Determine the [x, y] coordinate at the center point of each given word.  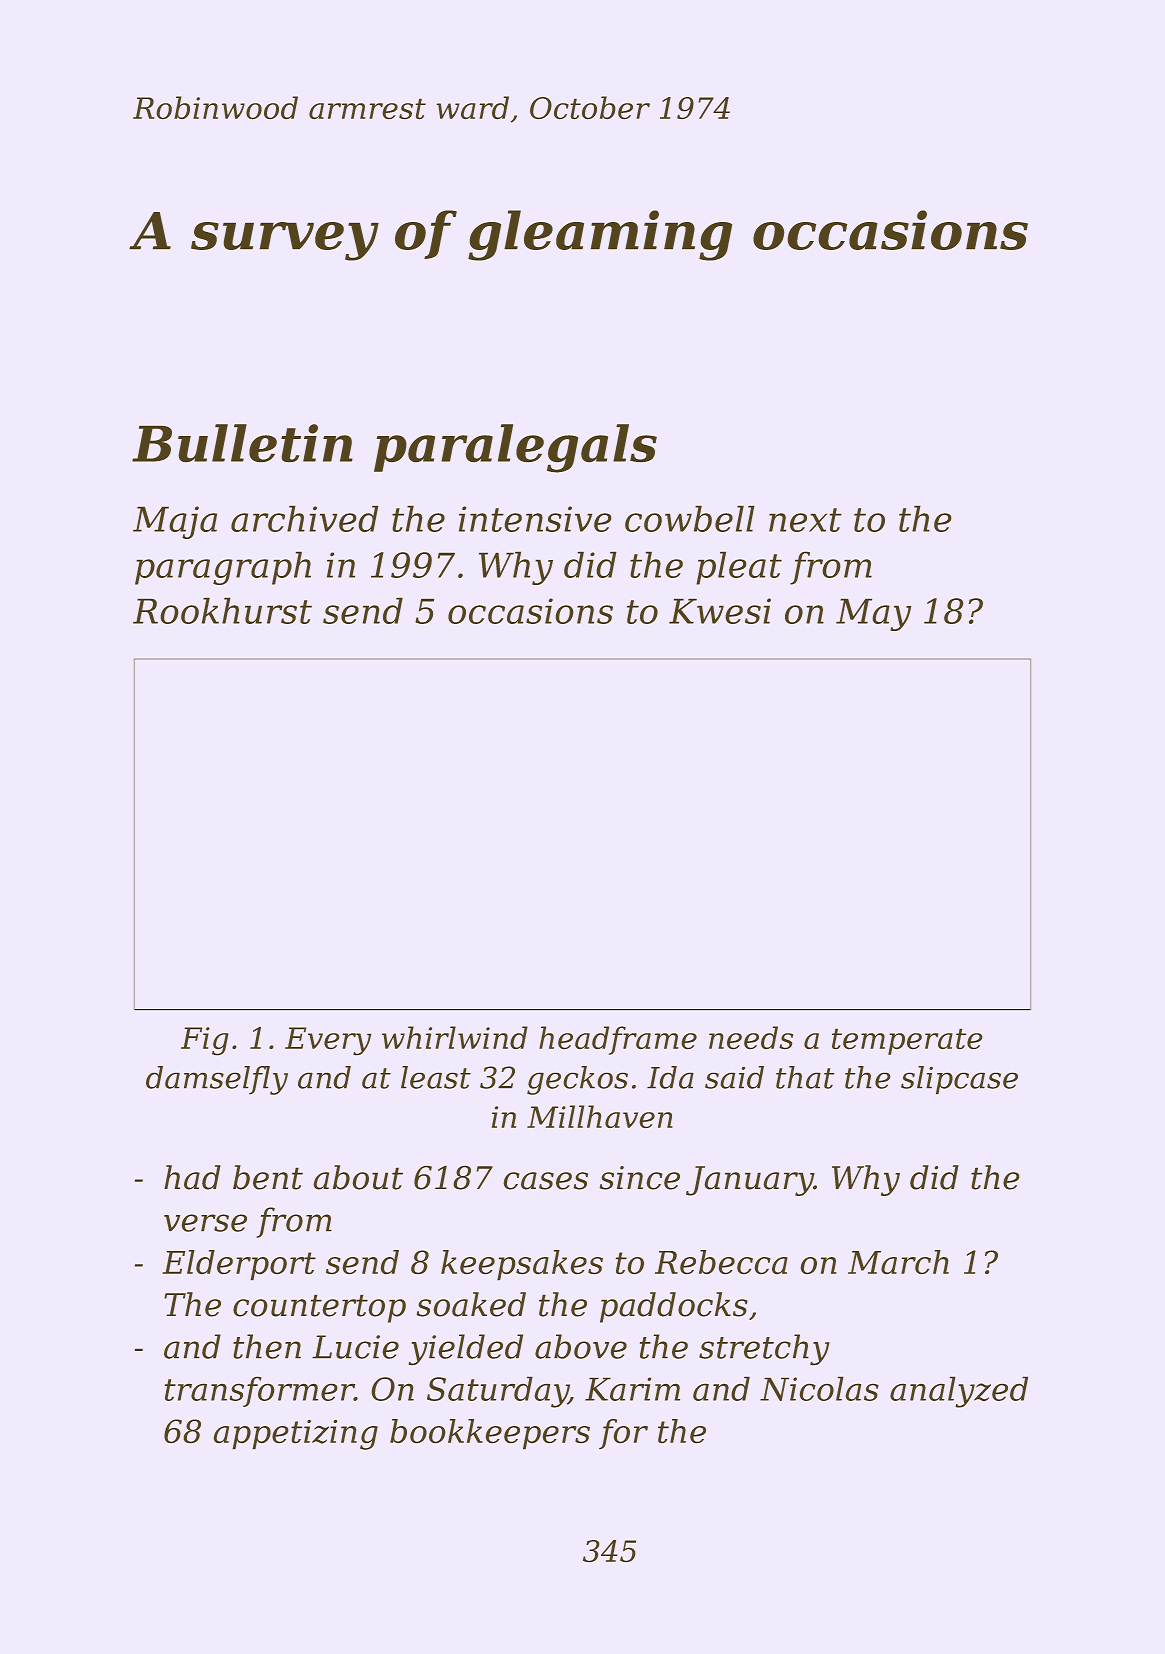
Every [328, 1041]
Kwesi [720, 611]
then [267, 1346]
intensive [535, 519]
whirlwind [455, 1037]
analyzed [959, 1392]
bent [268, 1177]
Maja [175, 522]
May [873, 615]
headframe [618, 1040]
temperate [907, 1042]
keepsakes [522, 1265]
